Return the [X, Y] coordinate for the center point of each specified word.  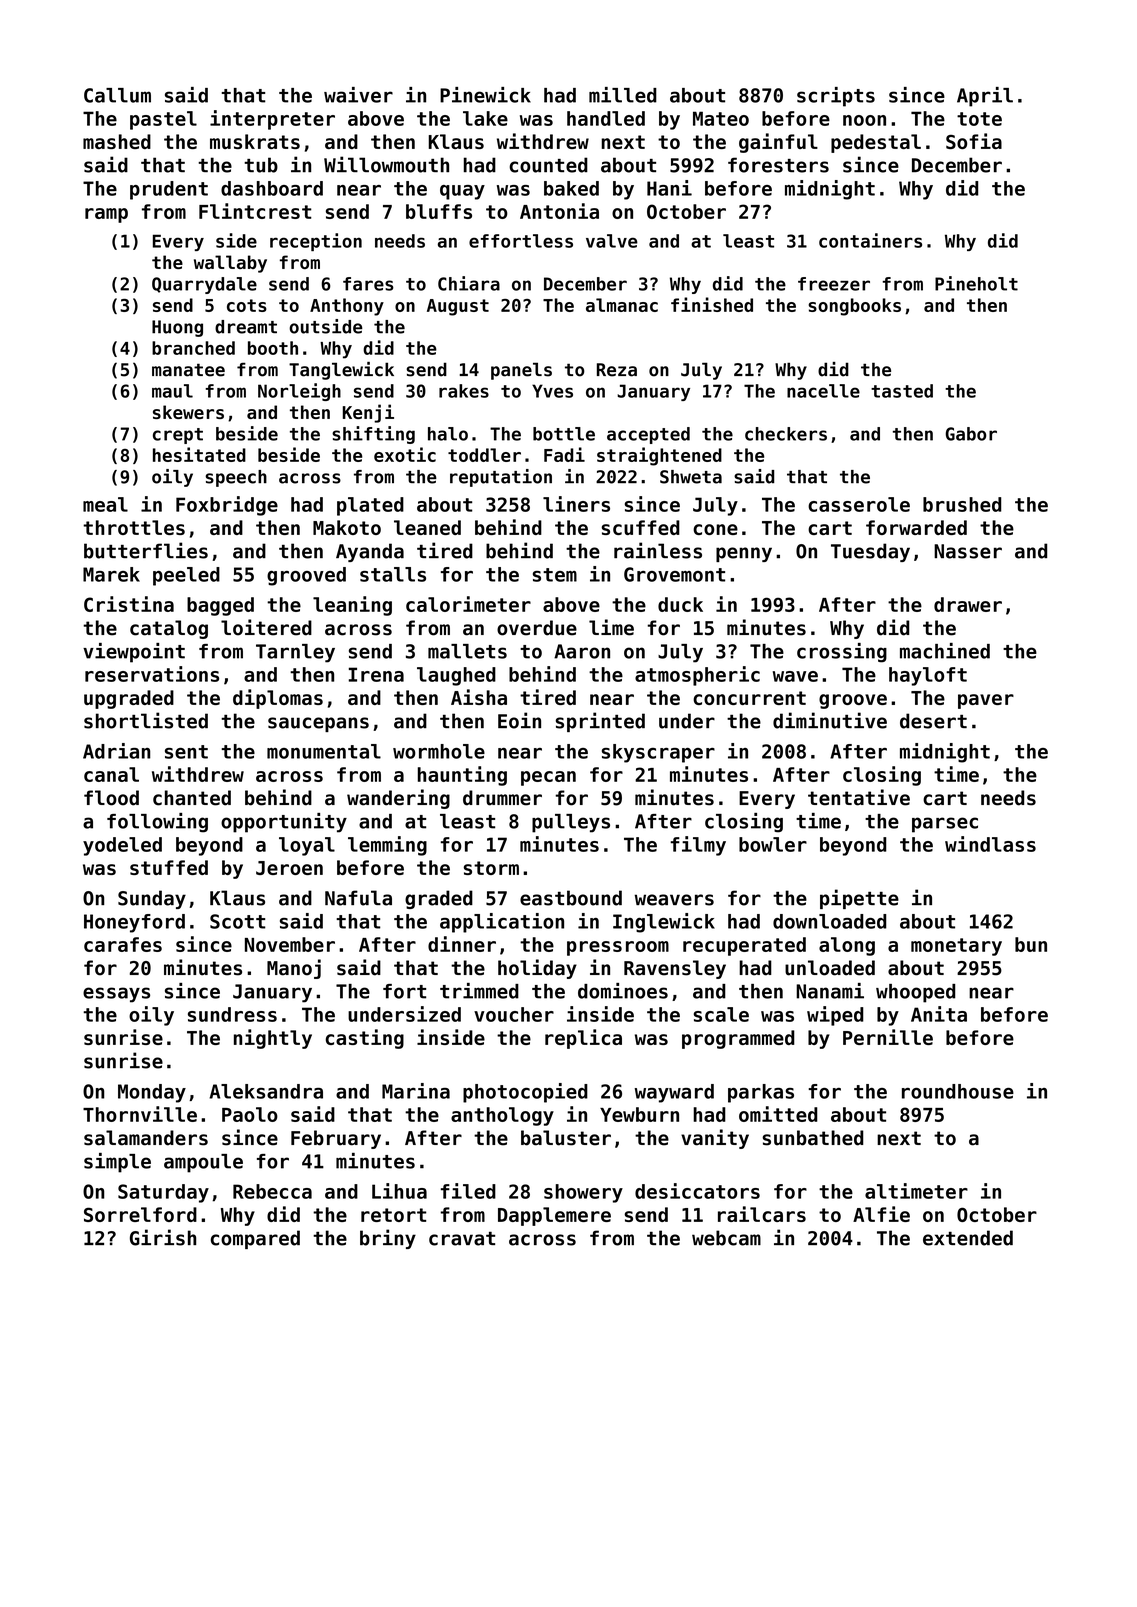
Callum [117, 95]
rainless [658, 550]
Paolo [250, 1114]
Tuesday [870, 552]
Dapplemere [554, 1216]
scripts [836, 97]
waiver [358, 95]
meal [105, 504]
